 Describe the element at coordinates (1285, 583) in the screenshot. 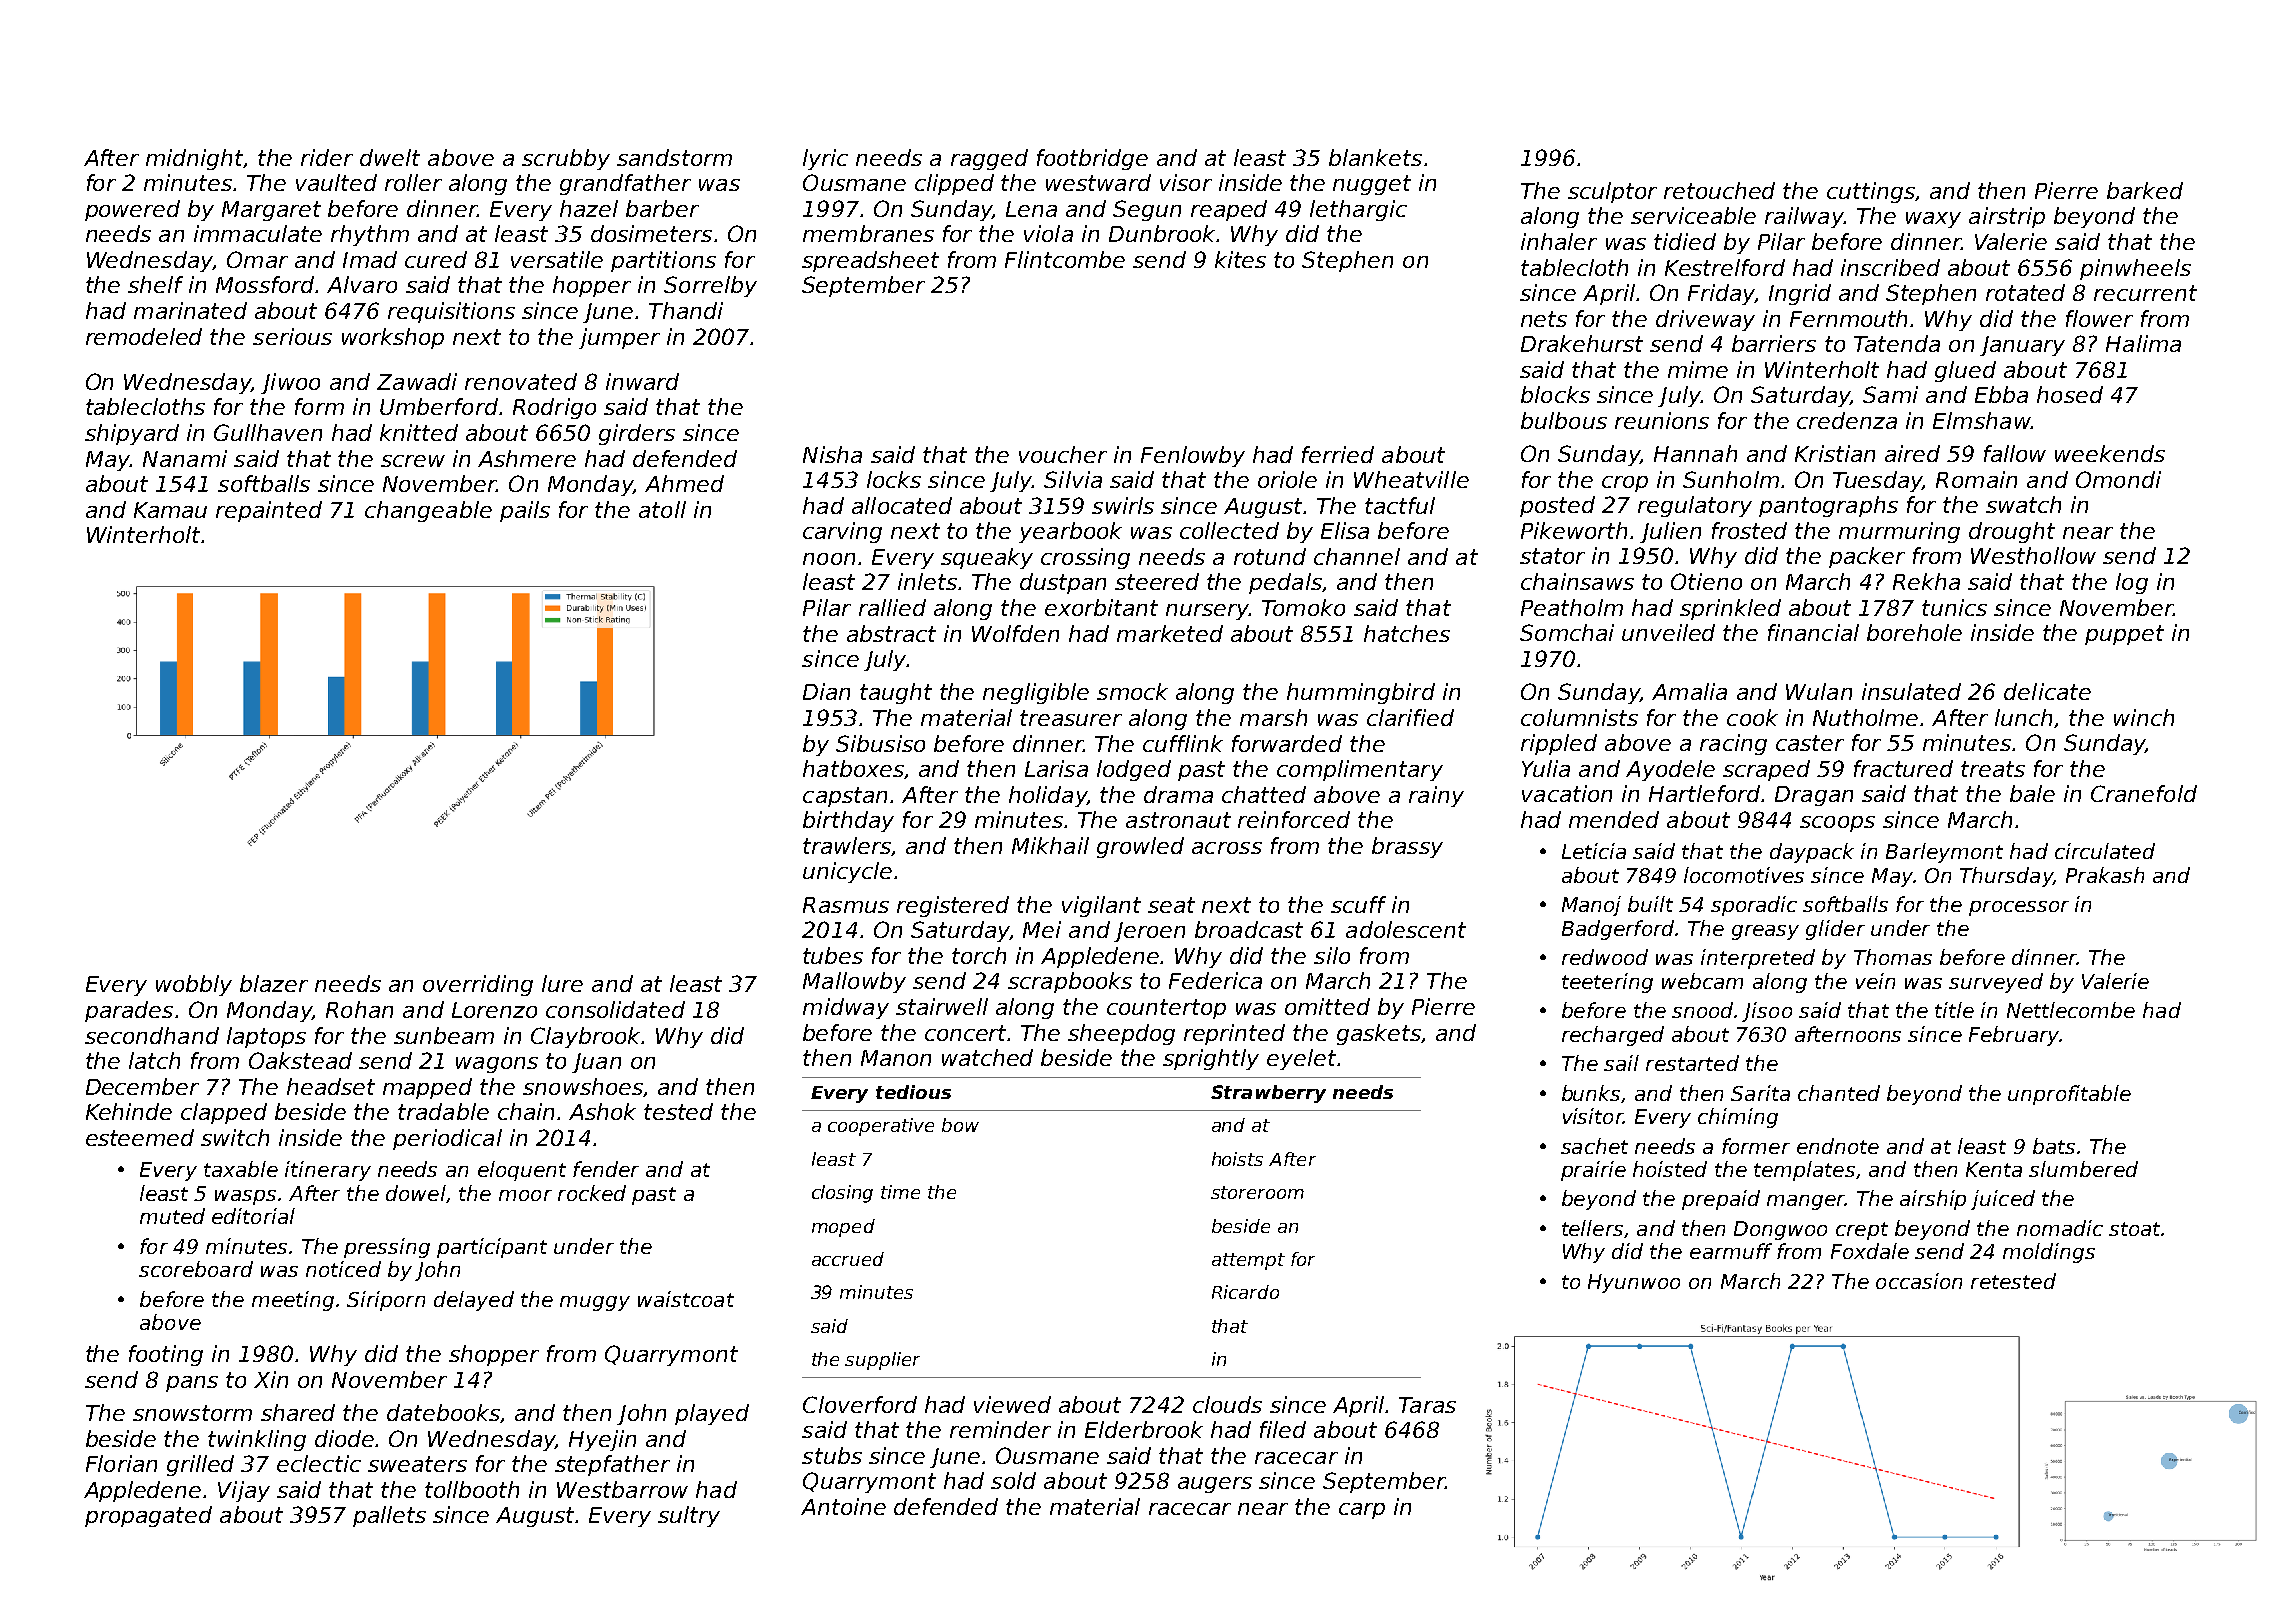

I see `pedals` at that location.
